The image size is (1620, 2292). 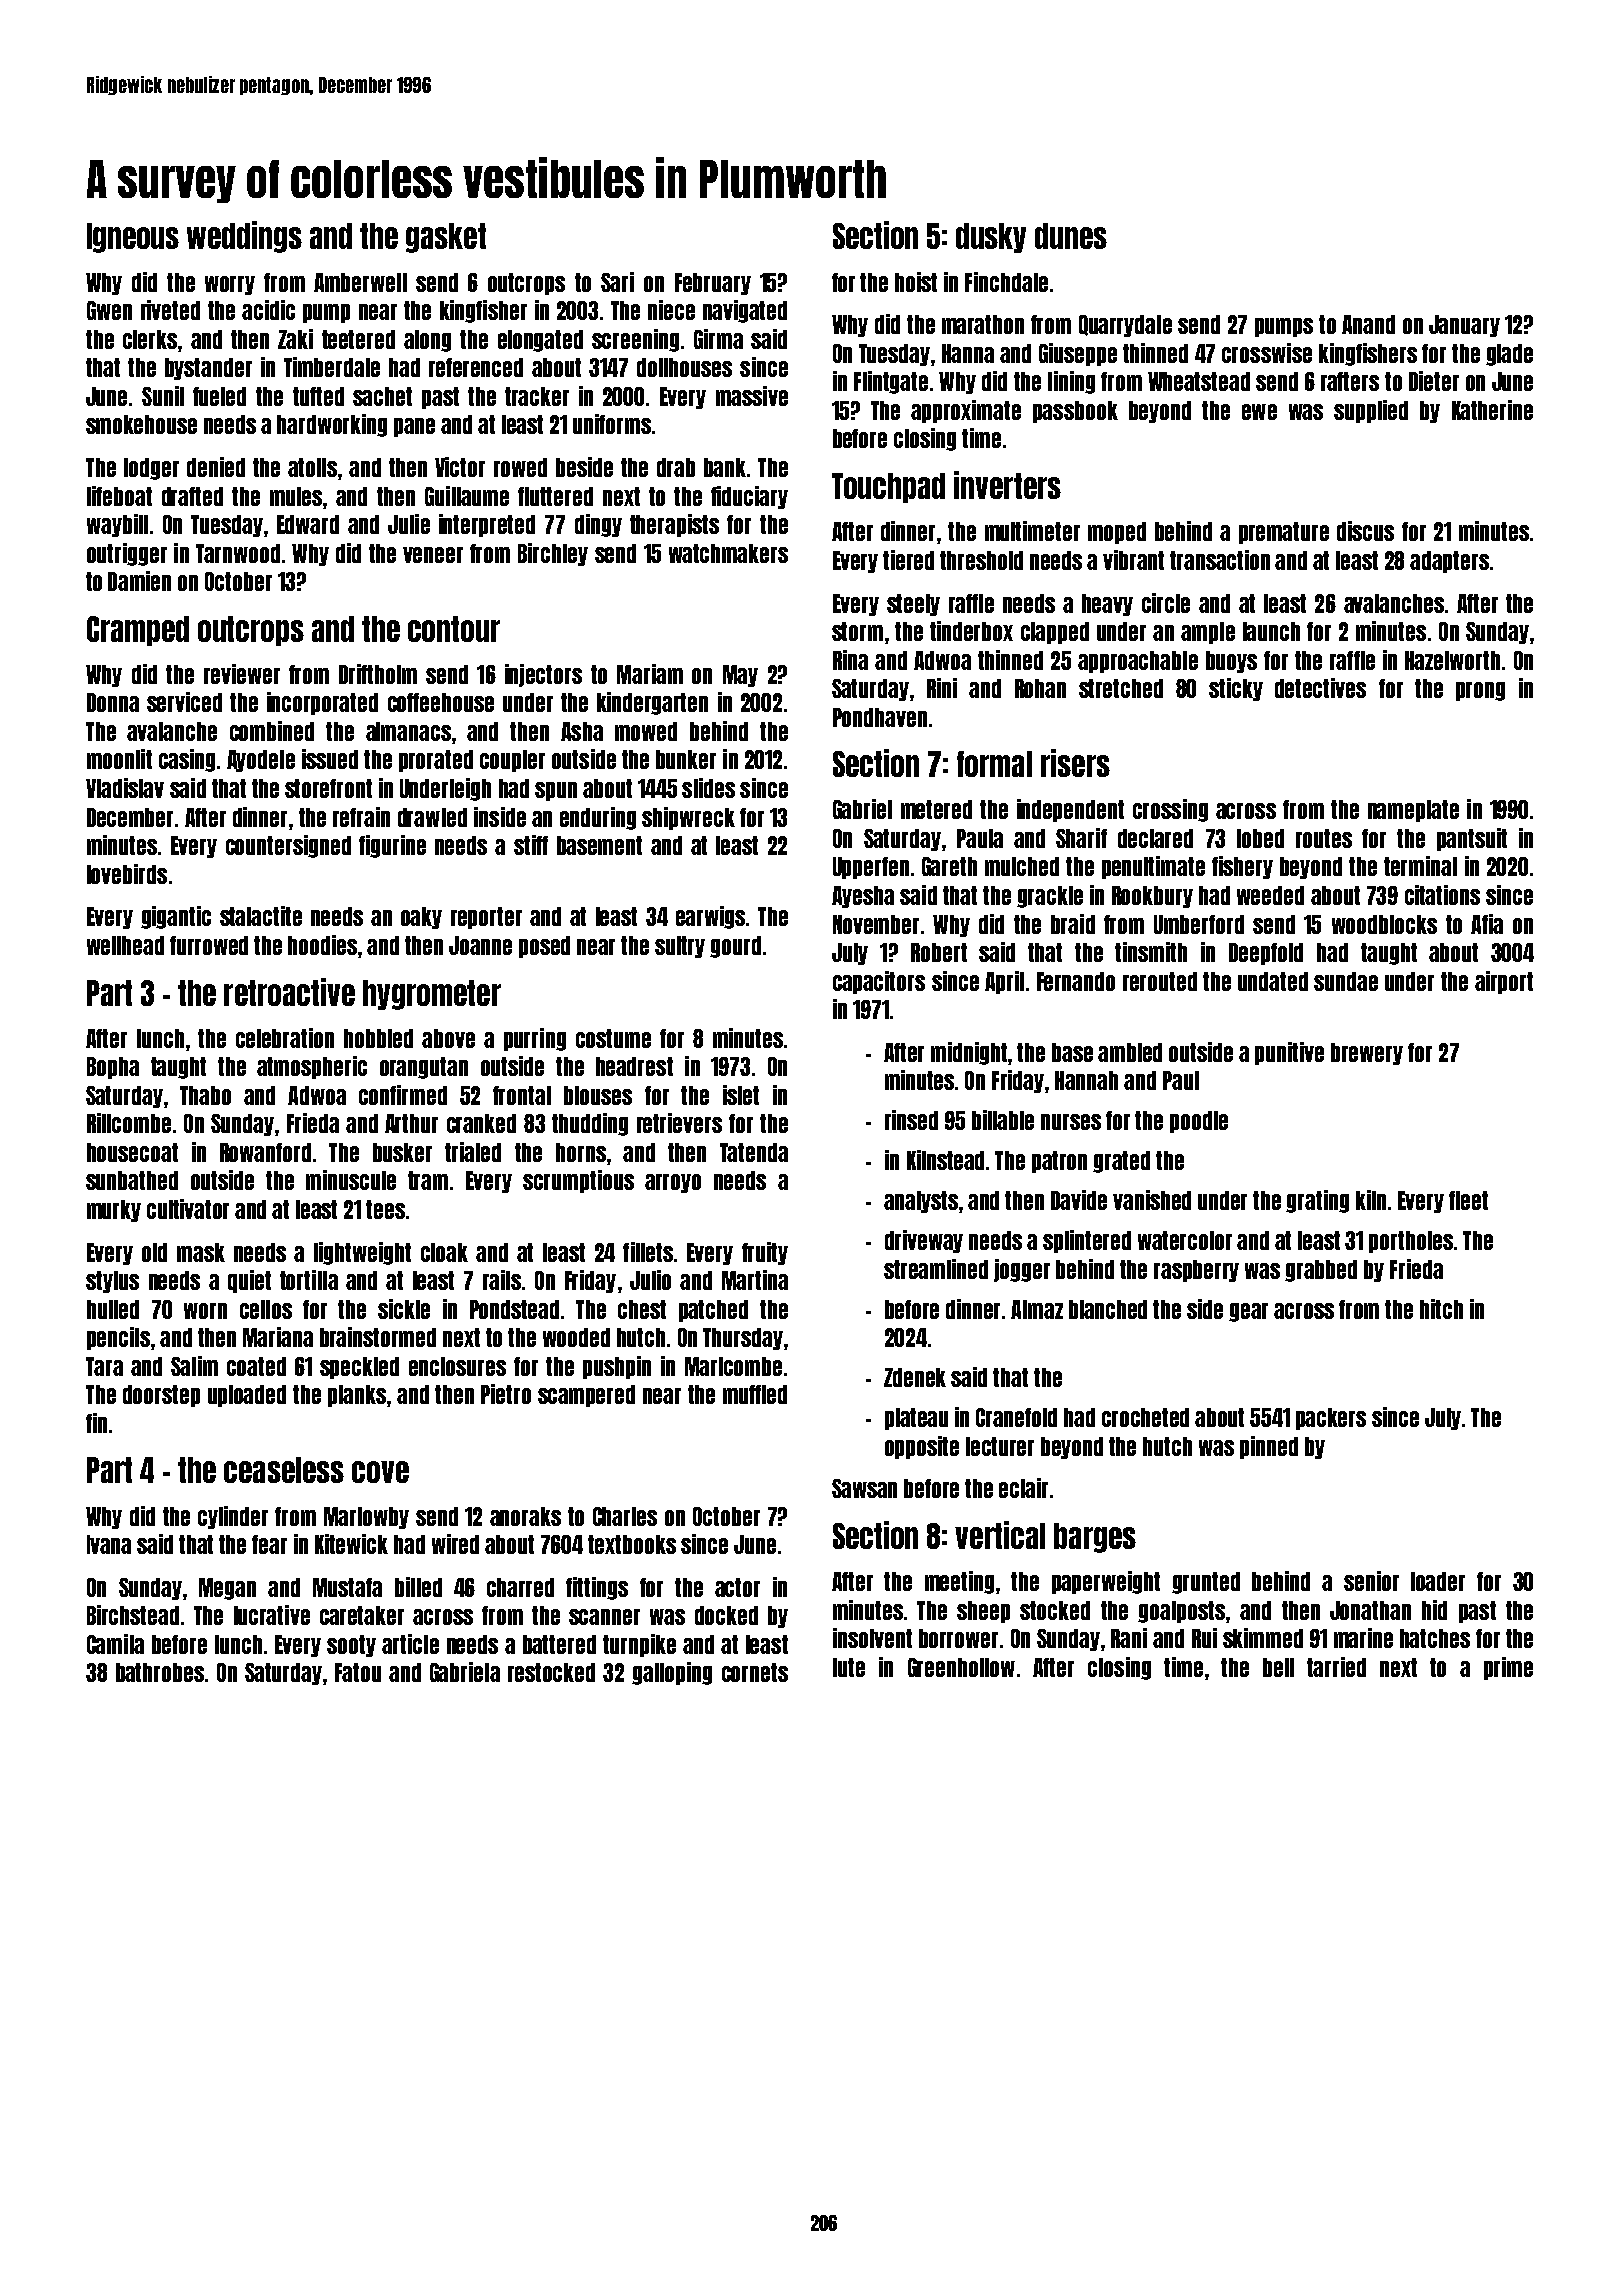 I want to click on Fatou, so click(x=358, y=1672).
